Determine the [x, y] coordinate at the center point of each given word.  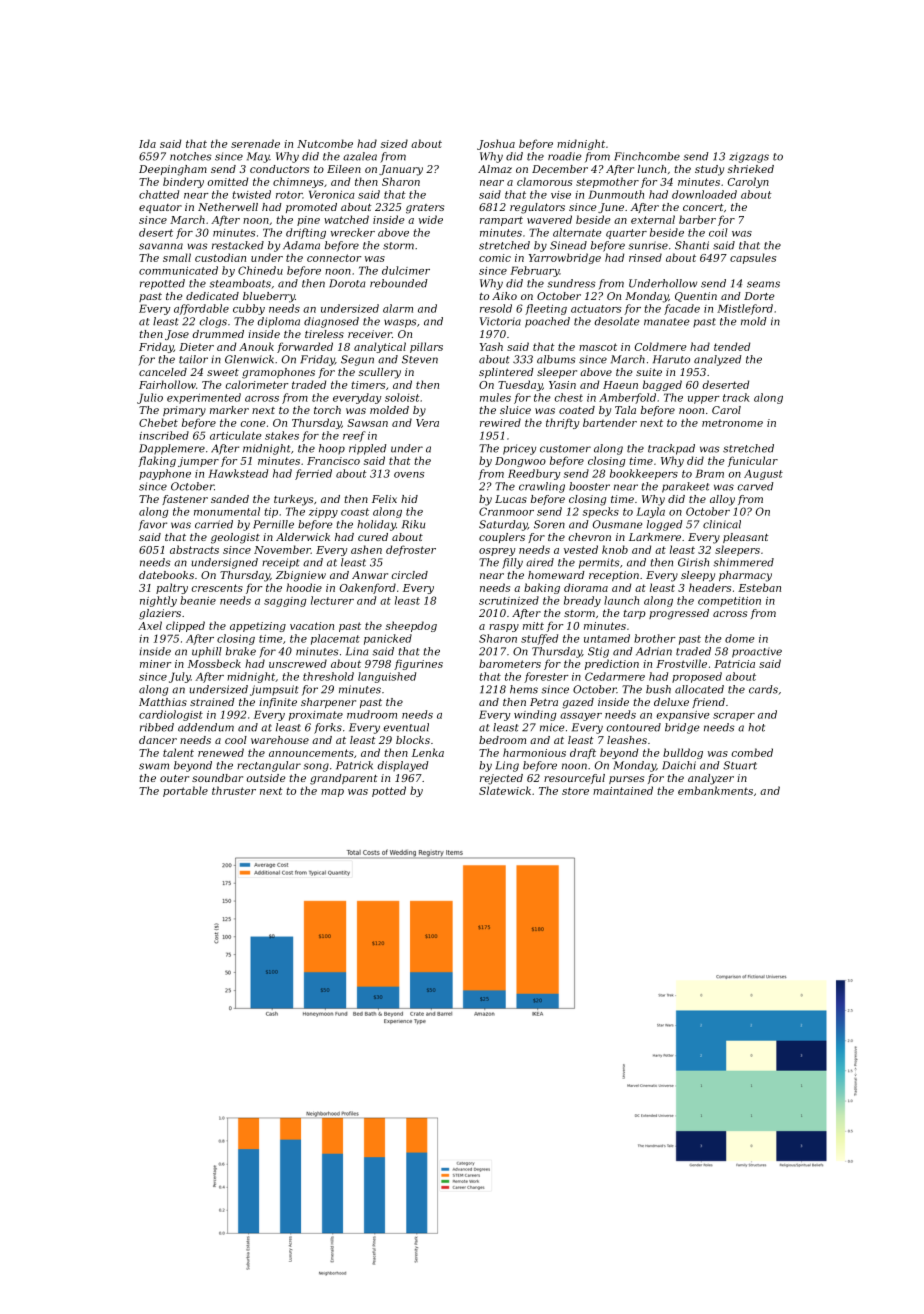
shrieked [751, 169]
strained [212, 702]
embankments [715, 790]
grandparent [344, 779]
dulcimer [406, 270]
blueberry [269, 297]
